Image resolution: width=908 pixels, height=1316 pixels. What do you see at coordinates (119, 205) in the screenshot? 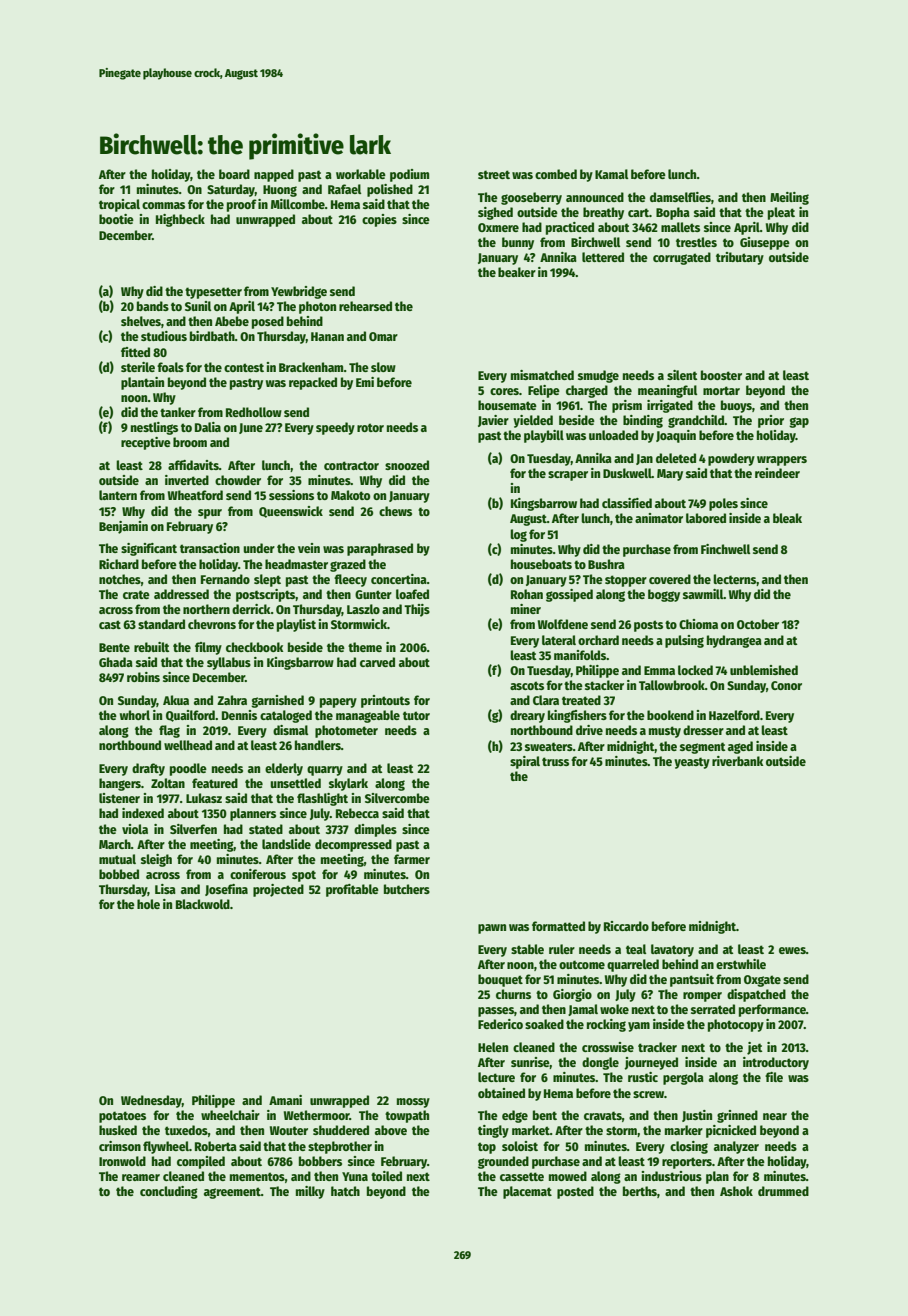
I see `tropical` at bounding box center [119, 205].
